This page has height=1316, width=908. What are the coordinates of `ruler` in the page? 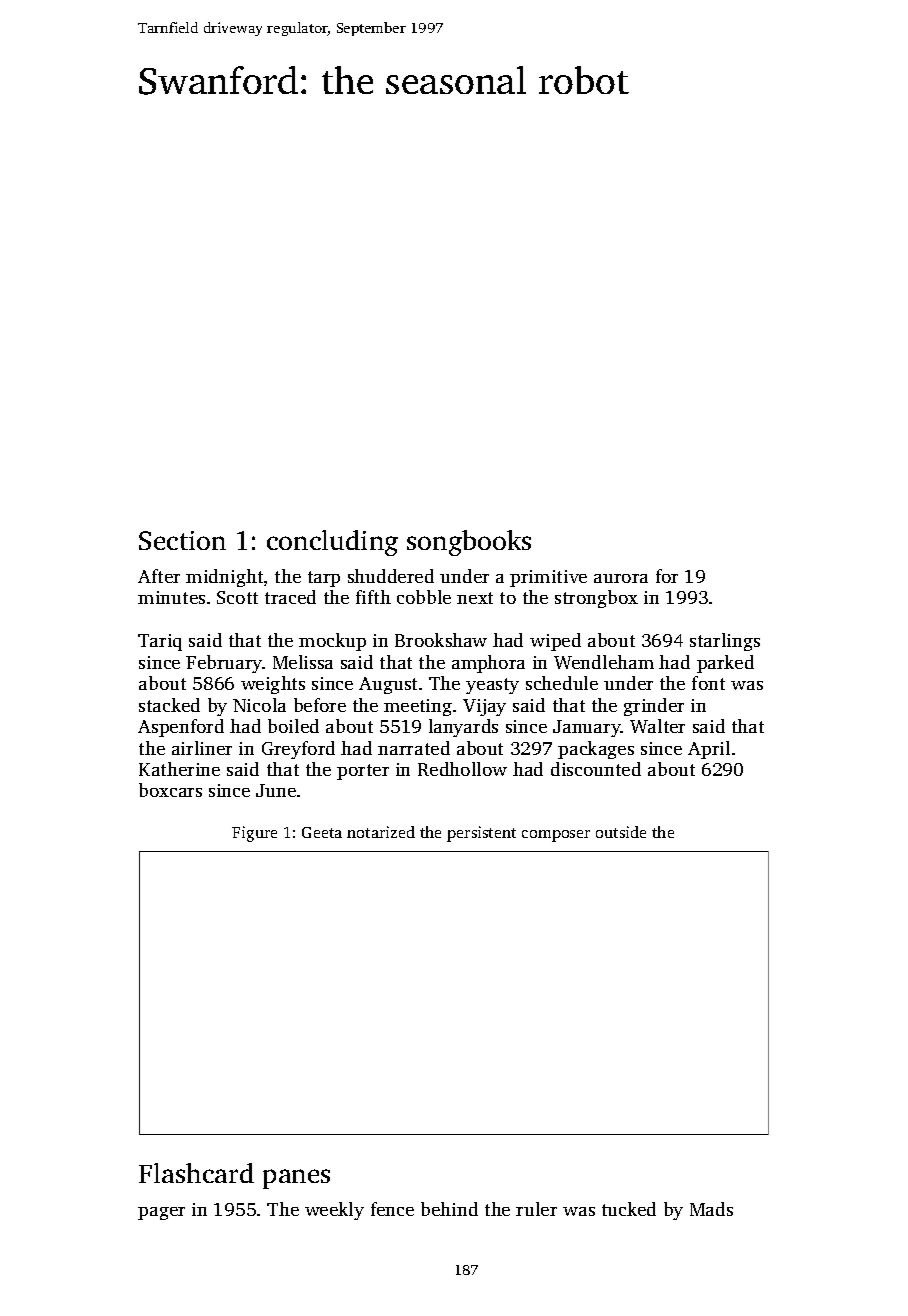 It's located at (536, 1209).
